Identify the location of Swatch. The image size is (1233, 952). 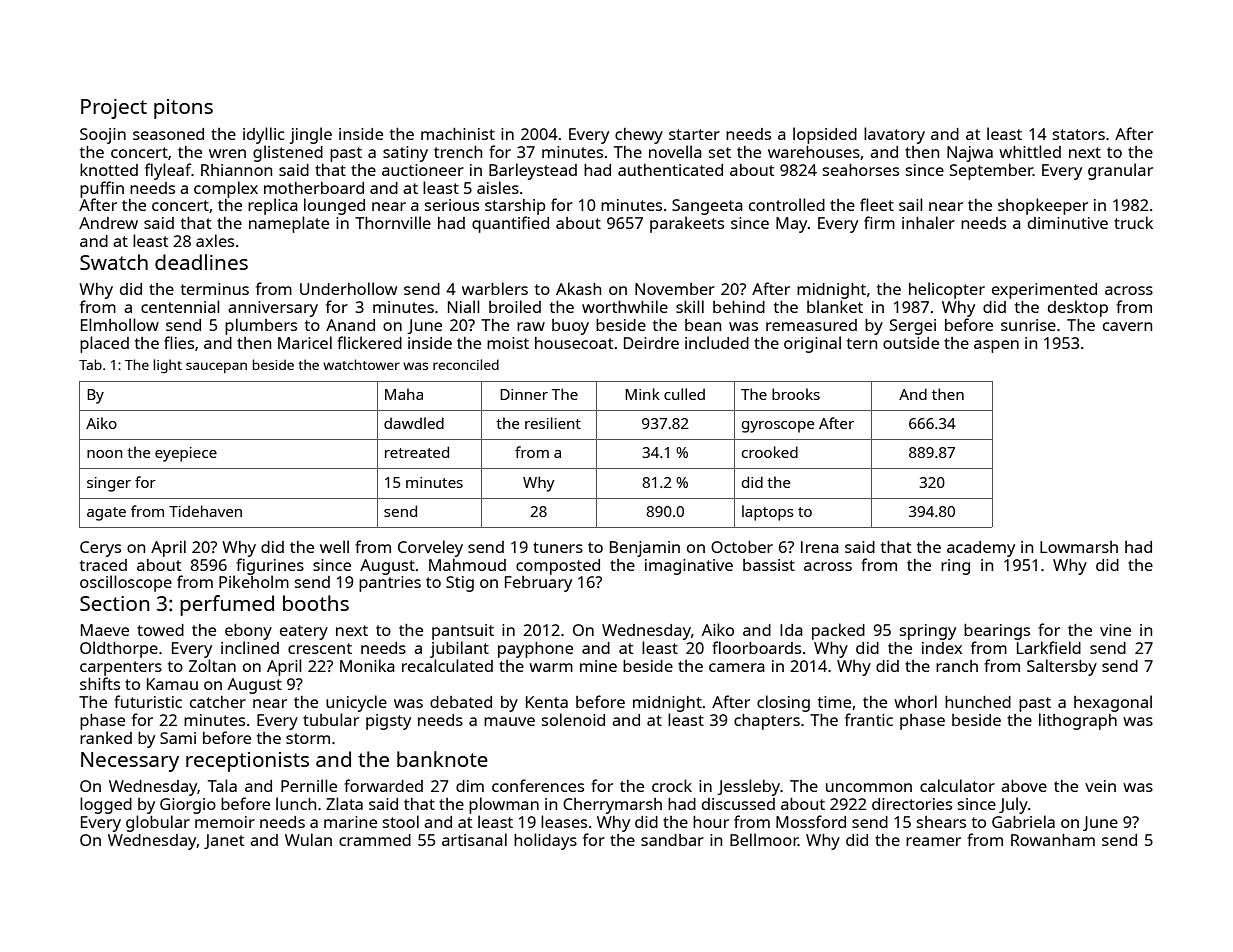
(114, 262).
